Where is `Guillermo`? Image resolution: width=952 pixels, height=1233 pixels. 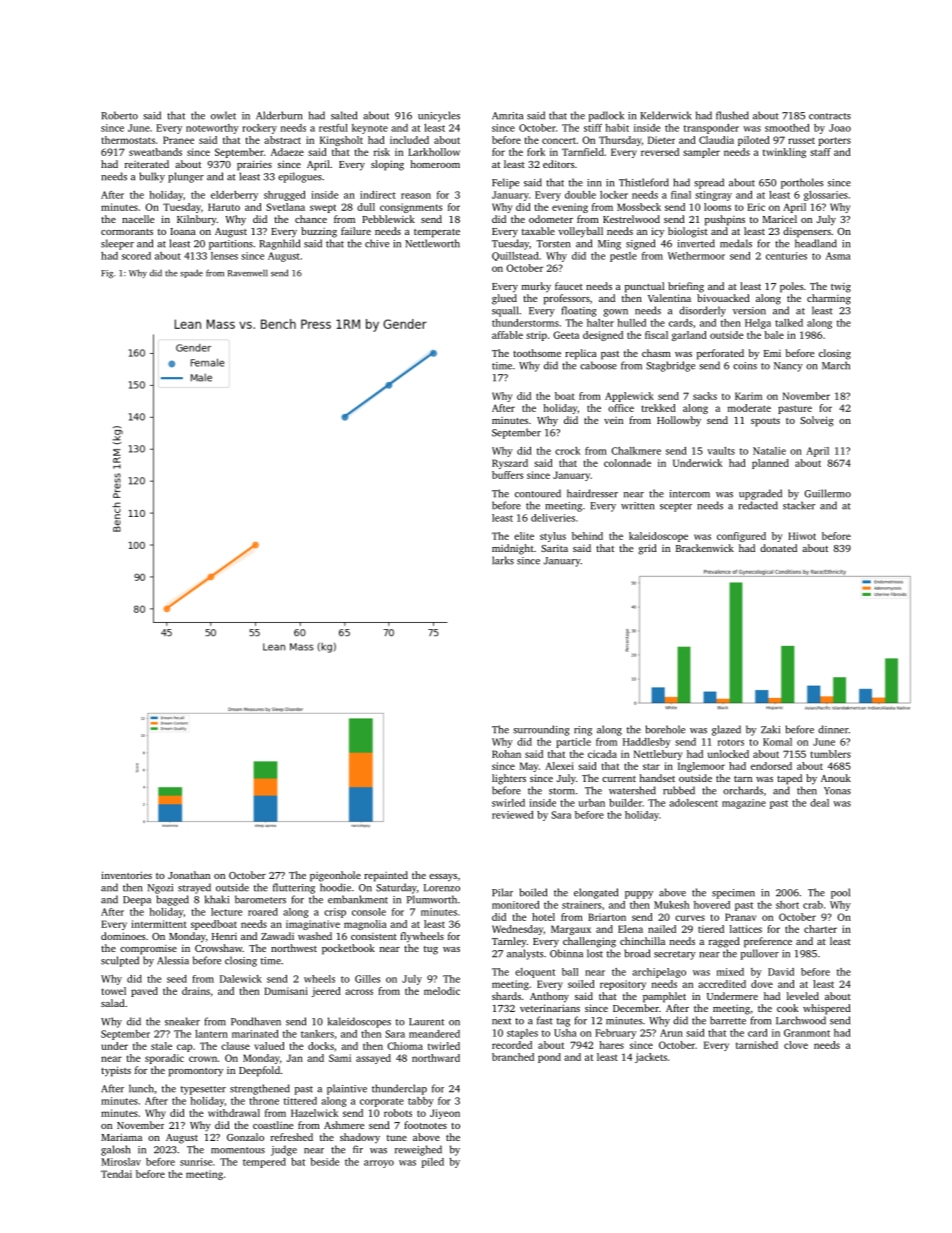
Guillermo is located at coordinates (827, 493).
